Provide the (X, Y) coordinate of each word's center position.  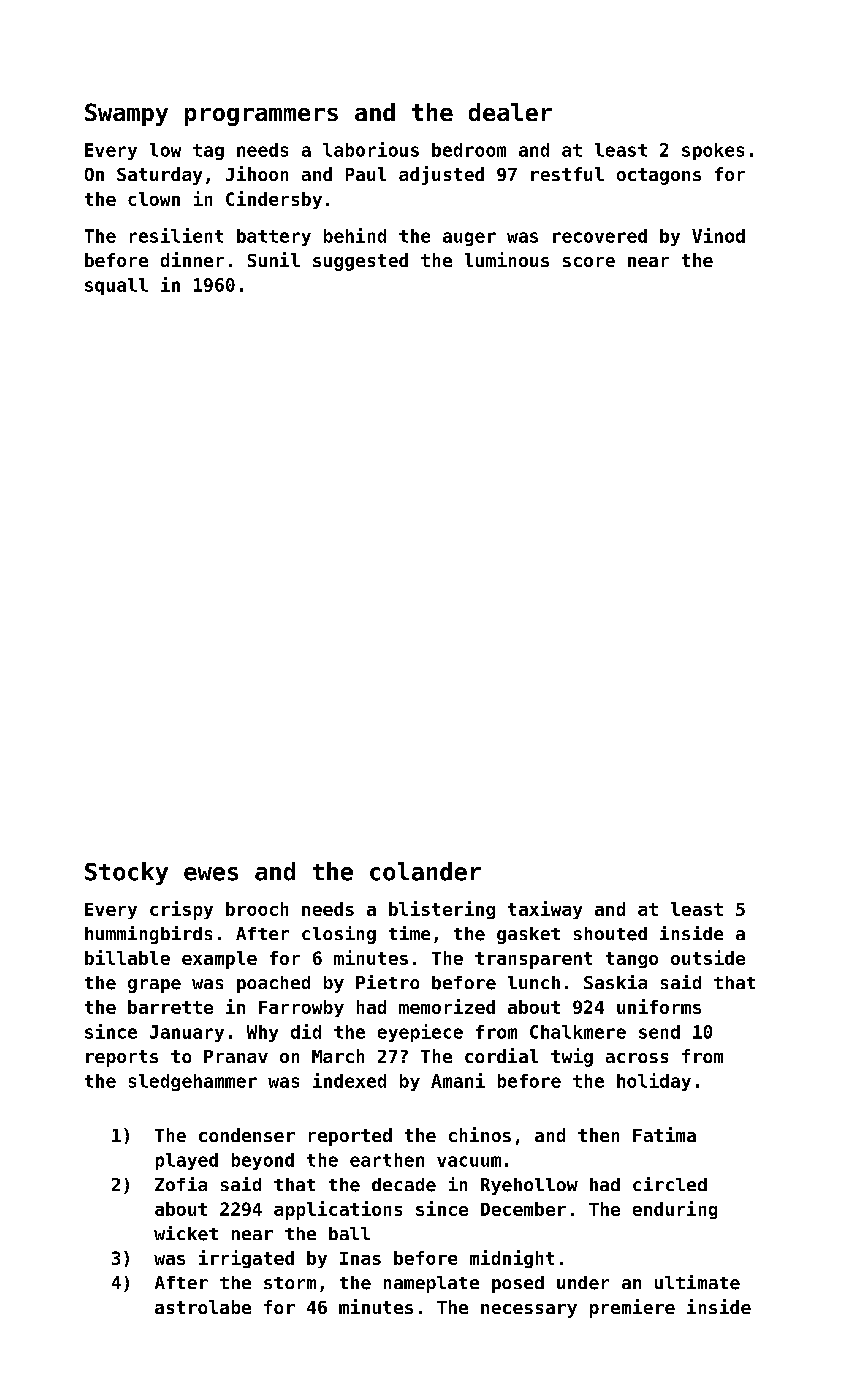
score (589, 262)
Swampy (126, 114)
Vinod (718, 235)
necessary (529, 1311)
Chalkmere (578, 1032)
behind (355, 235)
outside (708, 957)
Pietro (387, 982)
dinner (192, 259)
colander (425, 871)
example (219, 960)
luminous (507, 259)
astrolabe (203, 1307)
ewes (211, 874)
